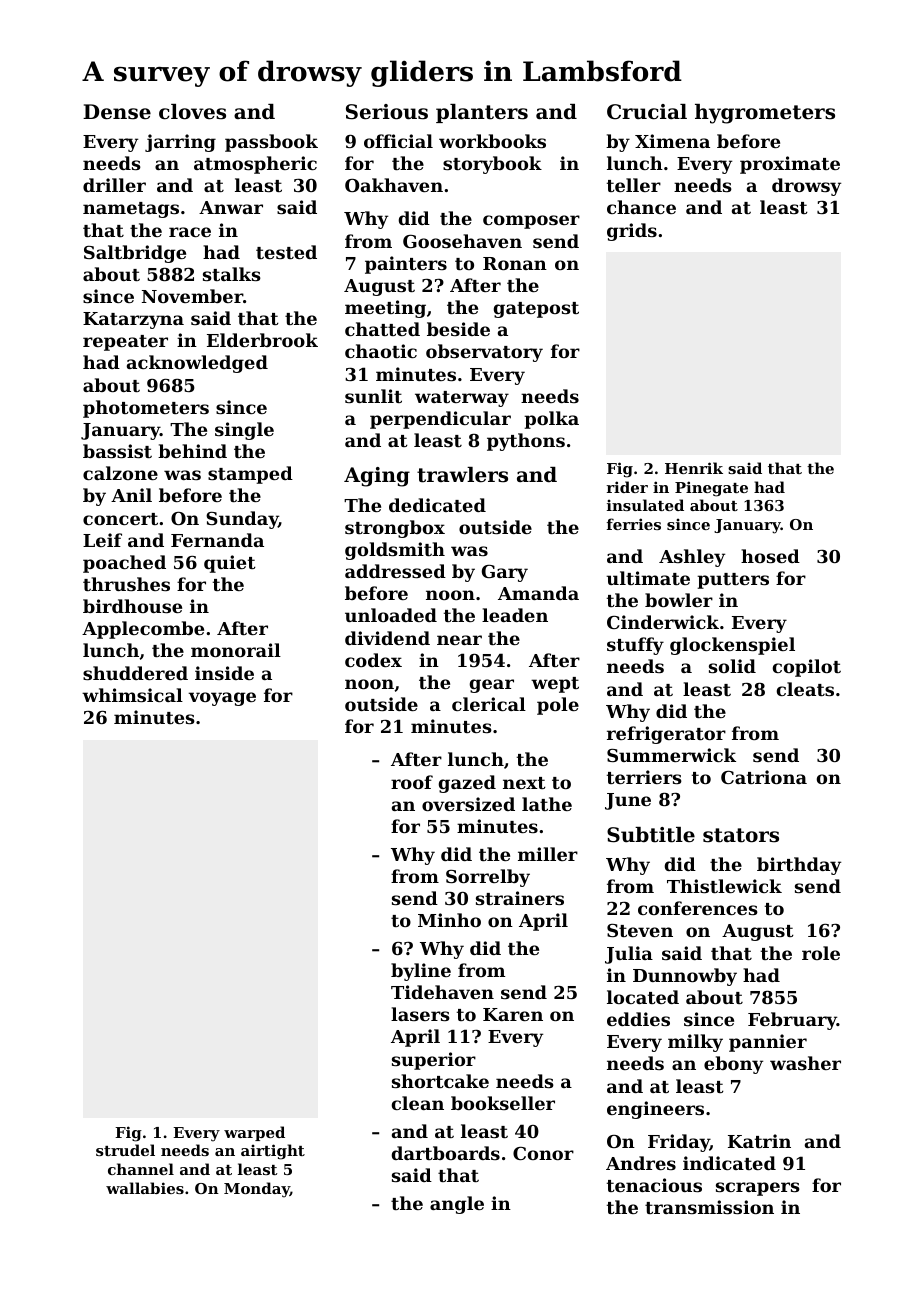 Image resolution: width=924 pixels, height=1308 pixels. I want to click on Fernanda, so click(217, 540).
